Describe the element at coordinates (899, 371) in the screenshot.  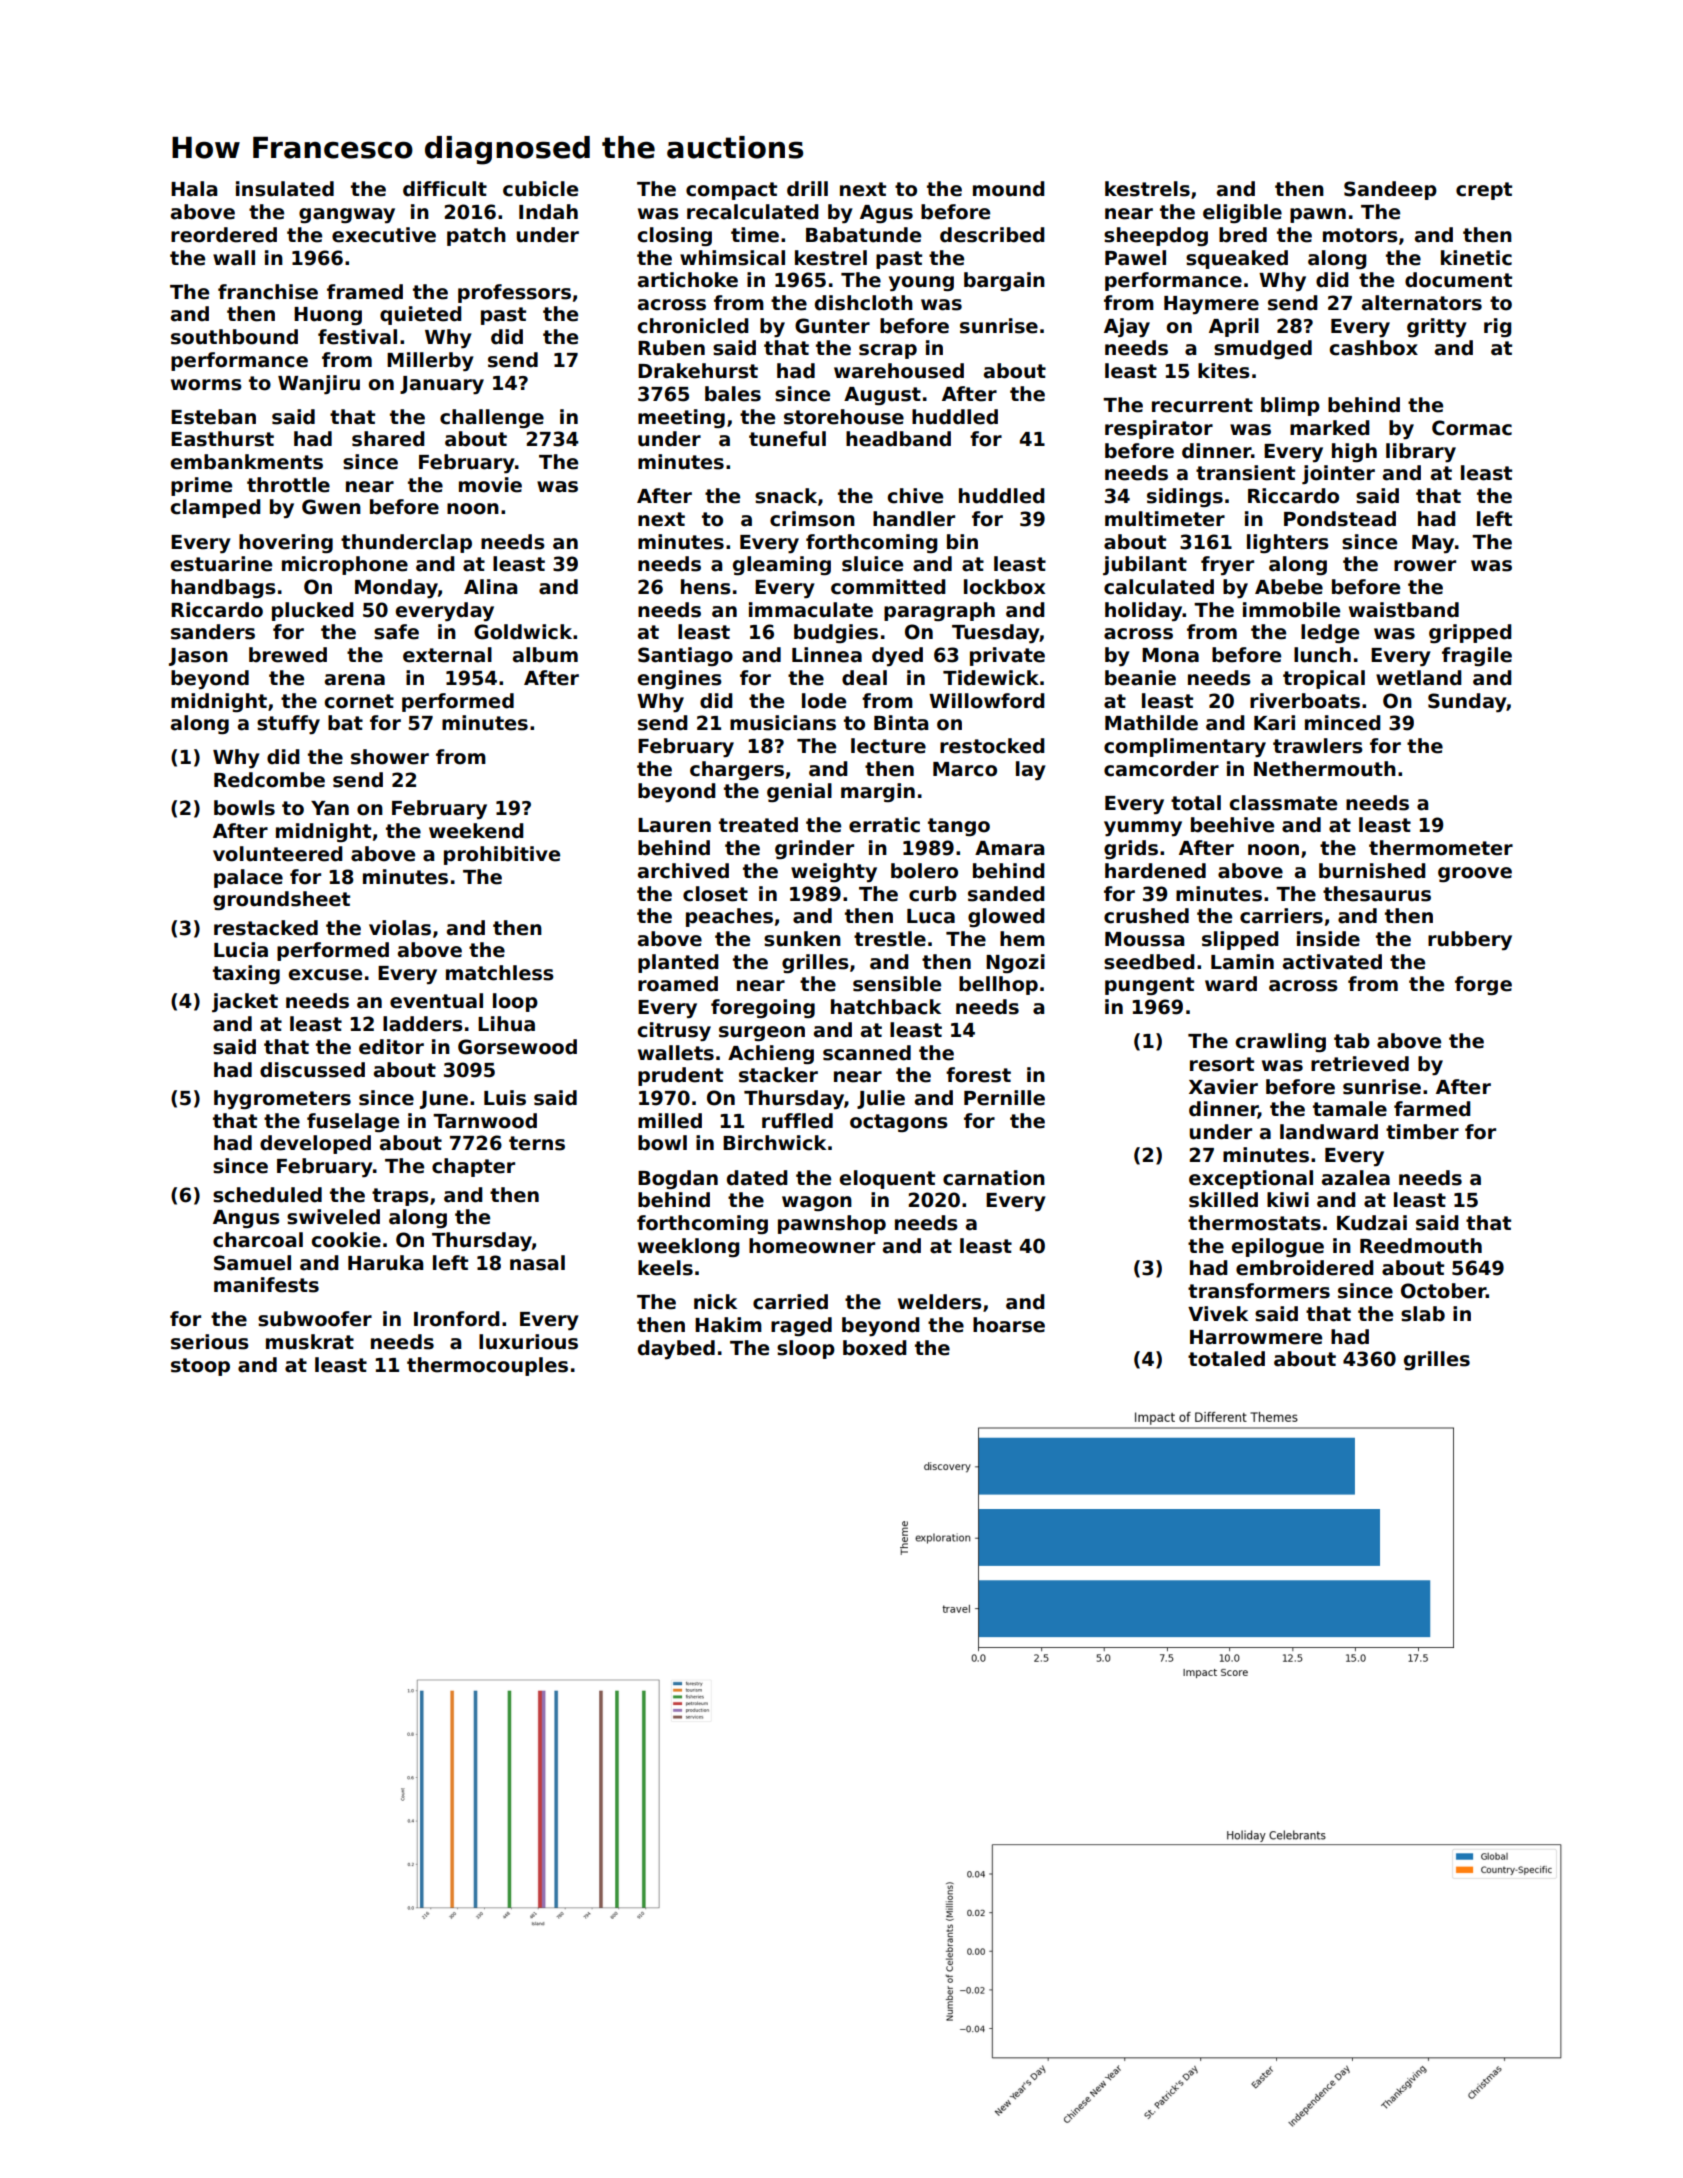
I see `warehoused` at that location.
